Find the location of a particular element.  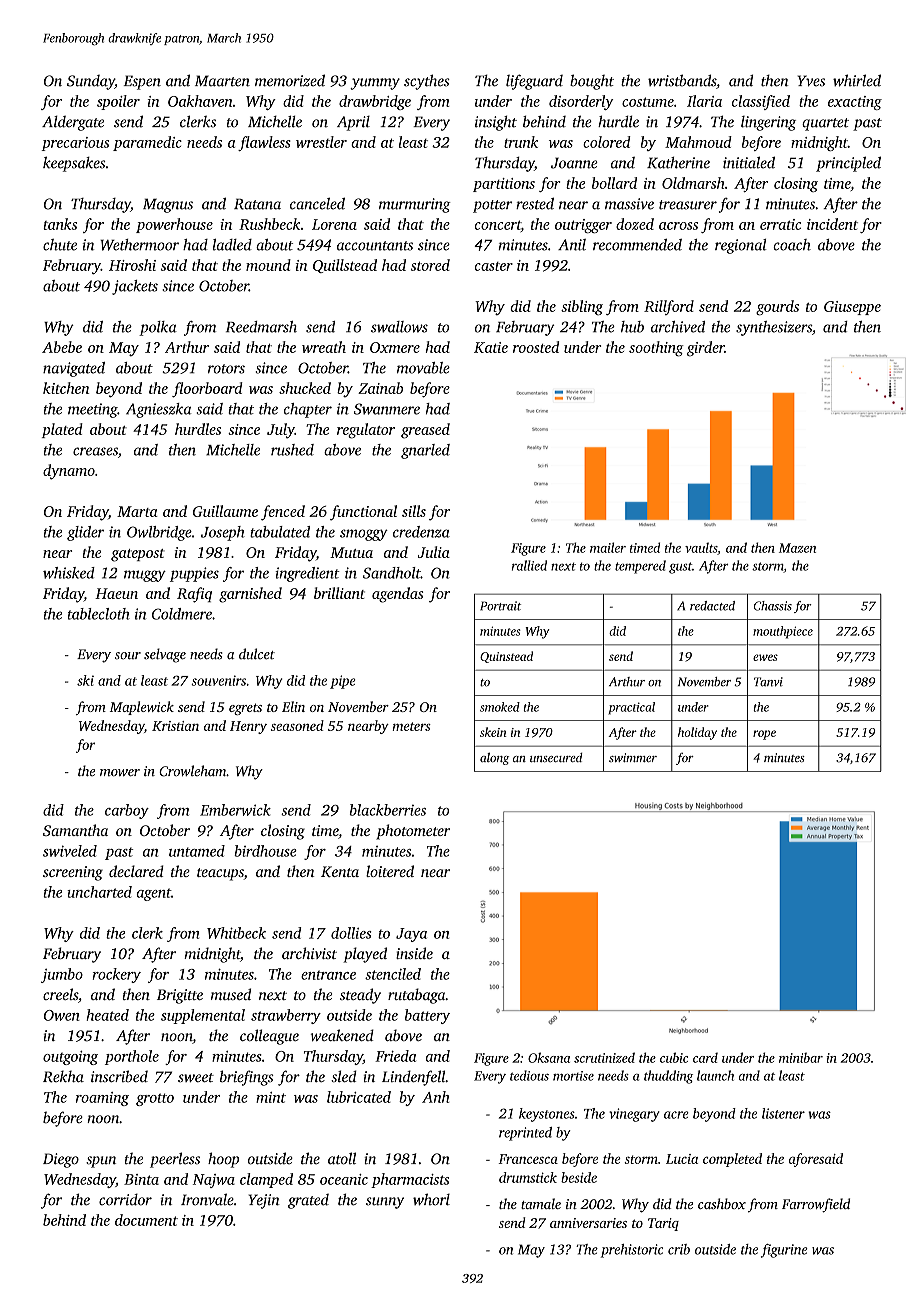

Maarten is located at coordinates (222, 81).
